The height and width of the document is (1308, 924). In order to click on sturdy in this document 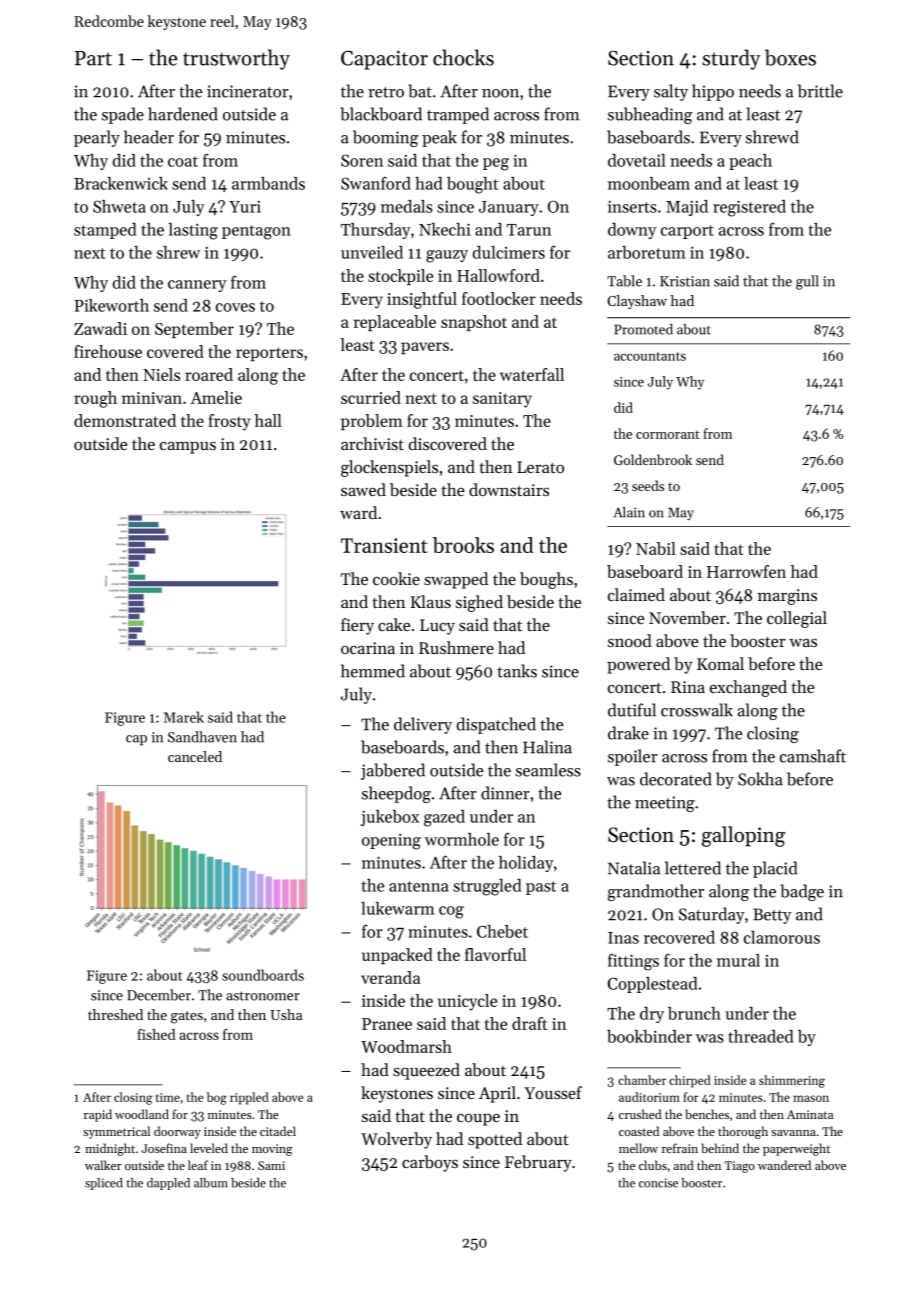, I will do `click(731, 59)`.
